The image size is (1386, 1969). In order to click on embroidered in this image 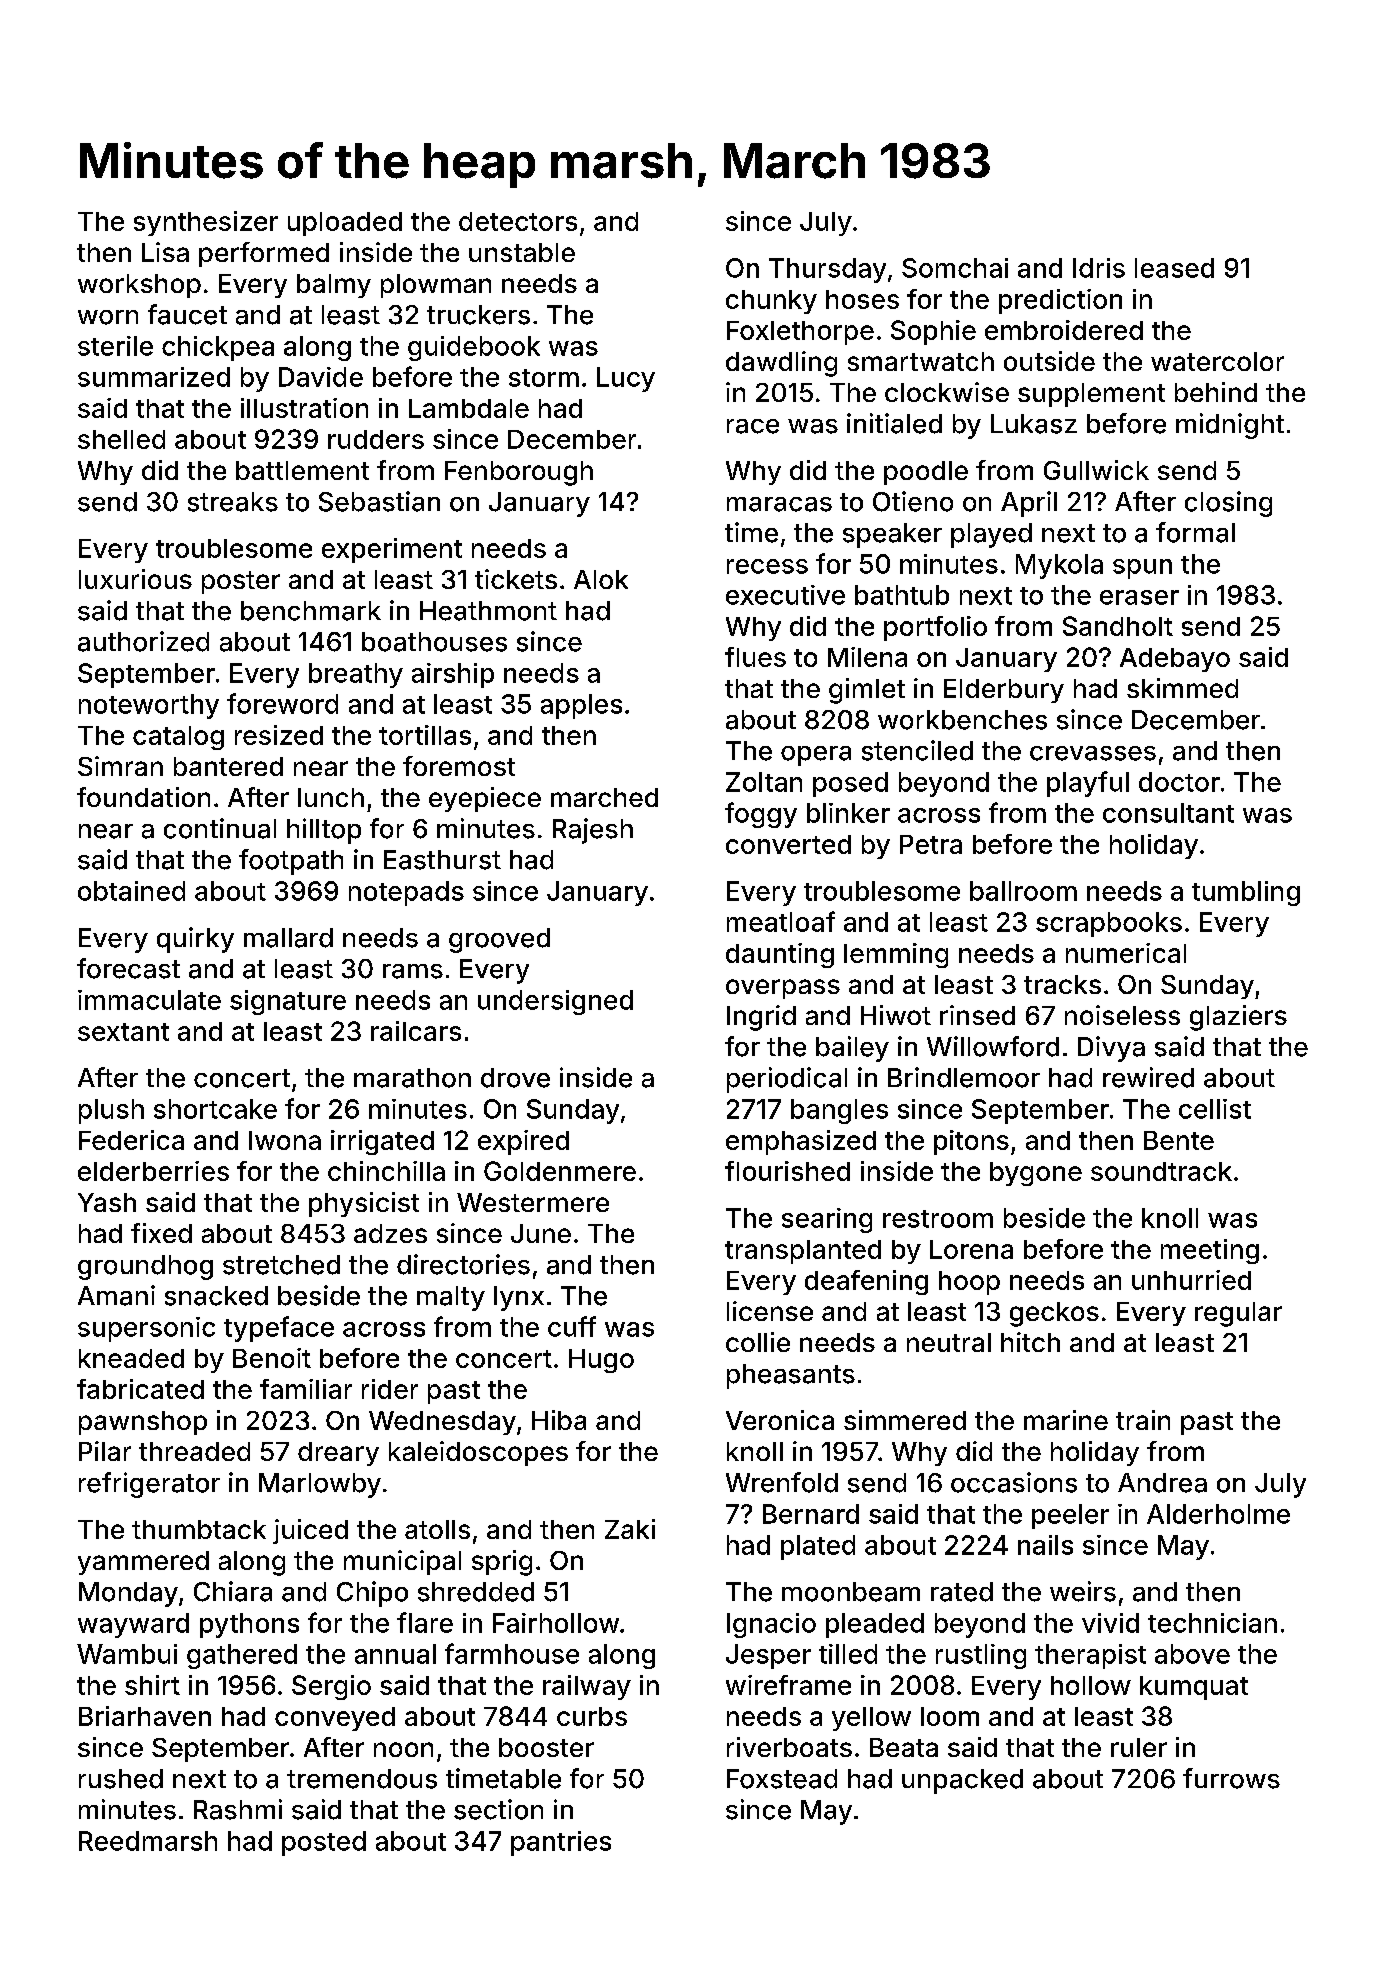, I will do `click(1064, 330)`.
